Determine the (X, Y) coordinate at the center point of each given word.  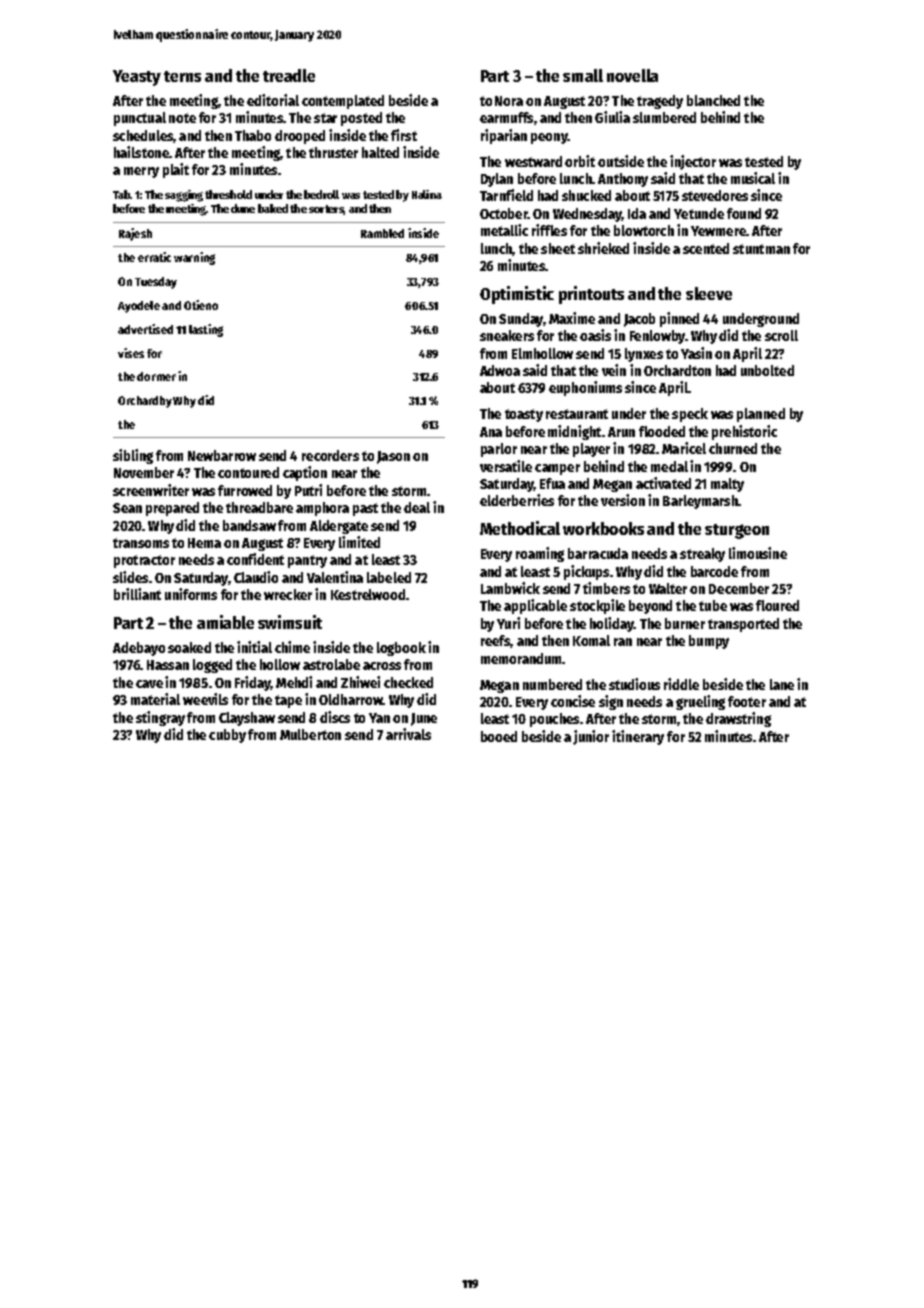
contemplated (343, 102)
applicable (535, 606)
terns (182, 76)
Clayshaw (247, 719)
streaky (702, 555)
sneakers (507, 335)
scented (706, 248)
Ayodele (139, 307)
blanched (713, 100)
